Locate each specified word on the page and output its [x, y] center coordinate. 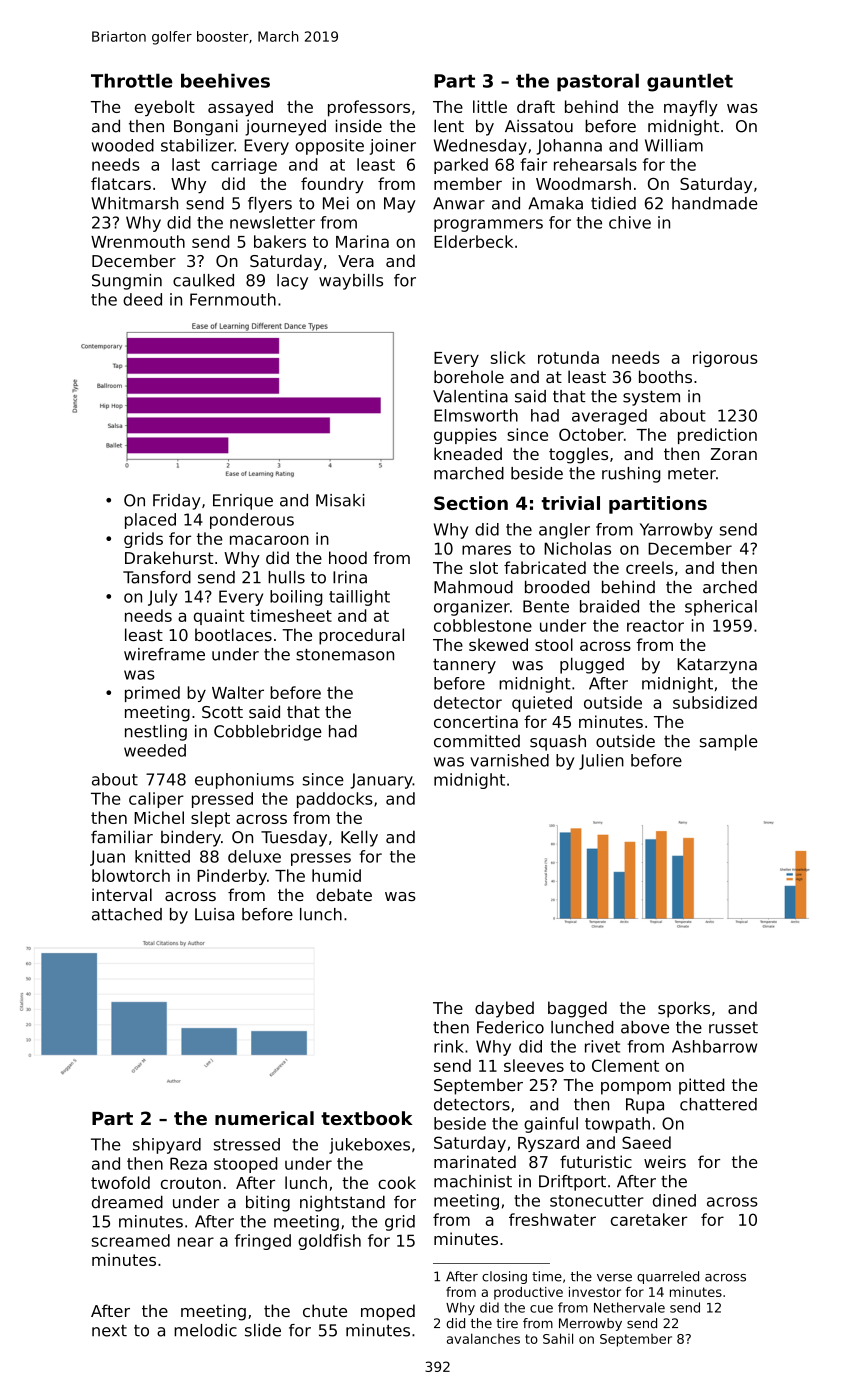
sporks [684, 1009]
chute [325, 1310]
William [674, 145]
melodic [205, 1330]
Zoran [733, 454]
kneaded [468, 453]
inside [359, 126]
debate [344, 894]
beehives [225, 80]
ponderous [252, 521]
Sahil [558, 1338]
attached [127, 914]
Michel [159, 817]
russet [733, 1028]
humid [336, 875]
